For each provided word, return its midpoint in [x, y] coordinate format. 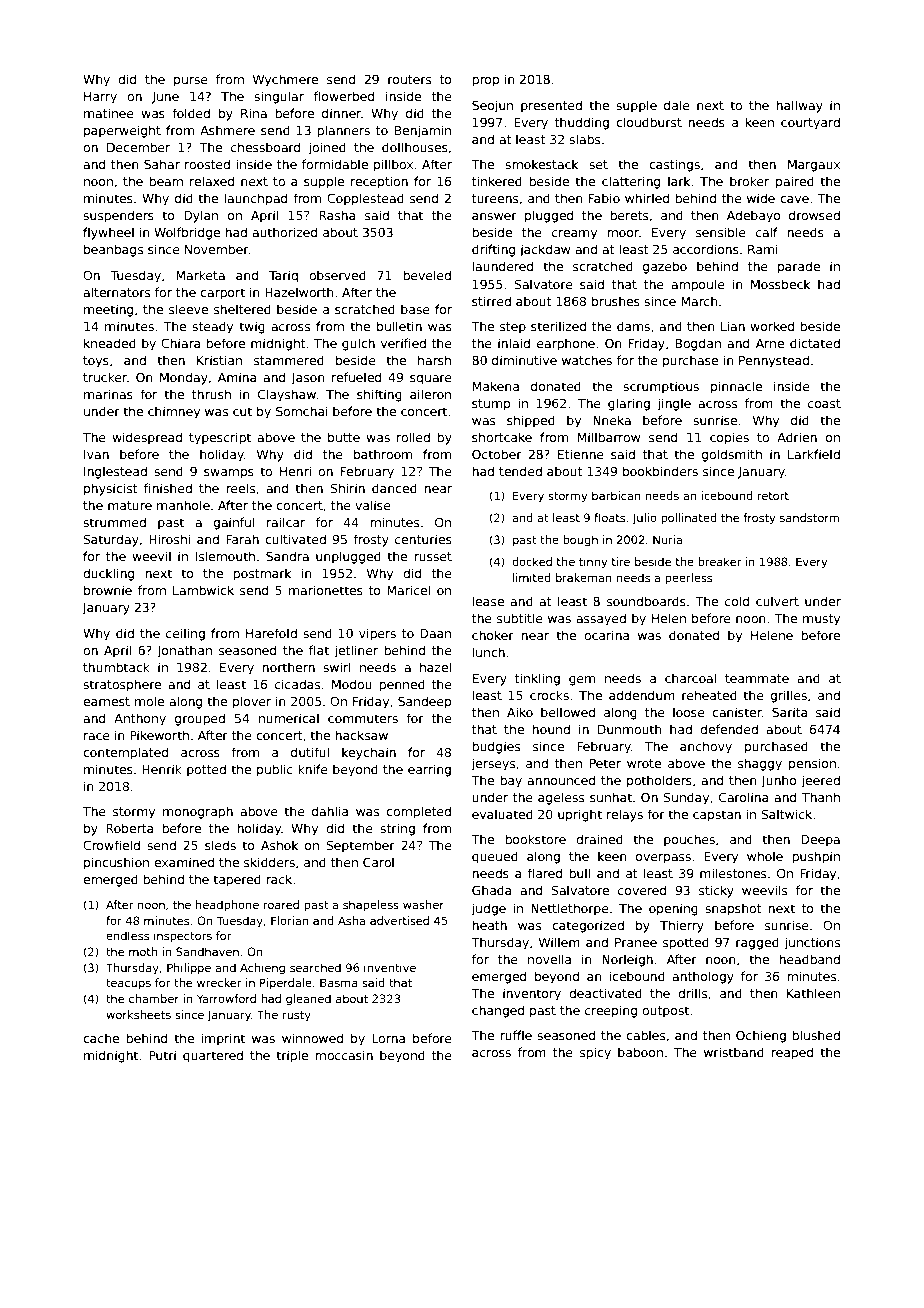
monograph [198, 812]
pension [812, 764]
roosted [207, 164]
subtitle [520, 618]
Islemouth [225, 556]
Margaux [814, 166]
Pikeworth [159, 735]
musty [821, 620]
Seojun [492, 106]
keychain [369, 753]
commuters [363, 718]
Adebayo [754, 216]
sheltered [242, 309]
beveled [427, 275]
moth [143, 951]
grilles [788, 696]
